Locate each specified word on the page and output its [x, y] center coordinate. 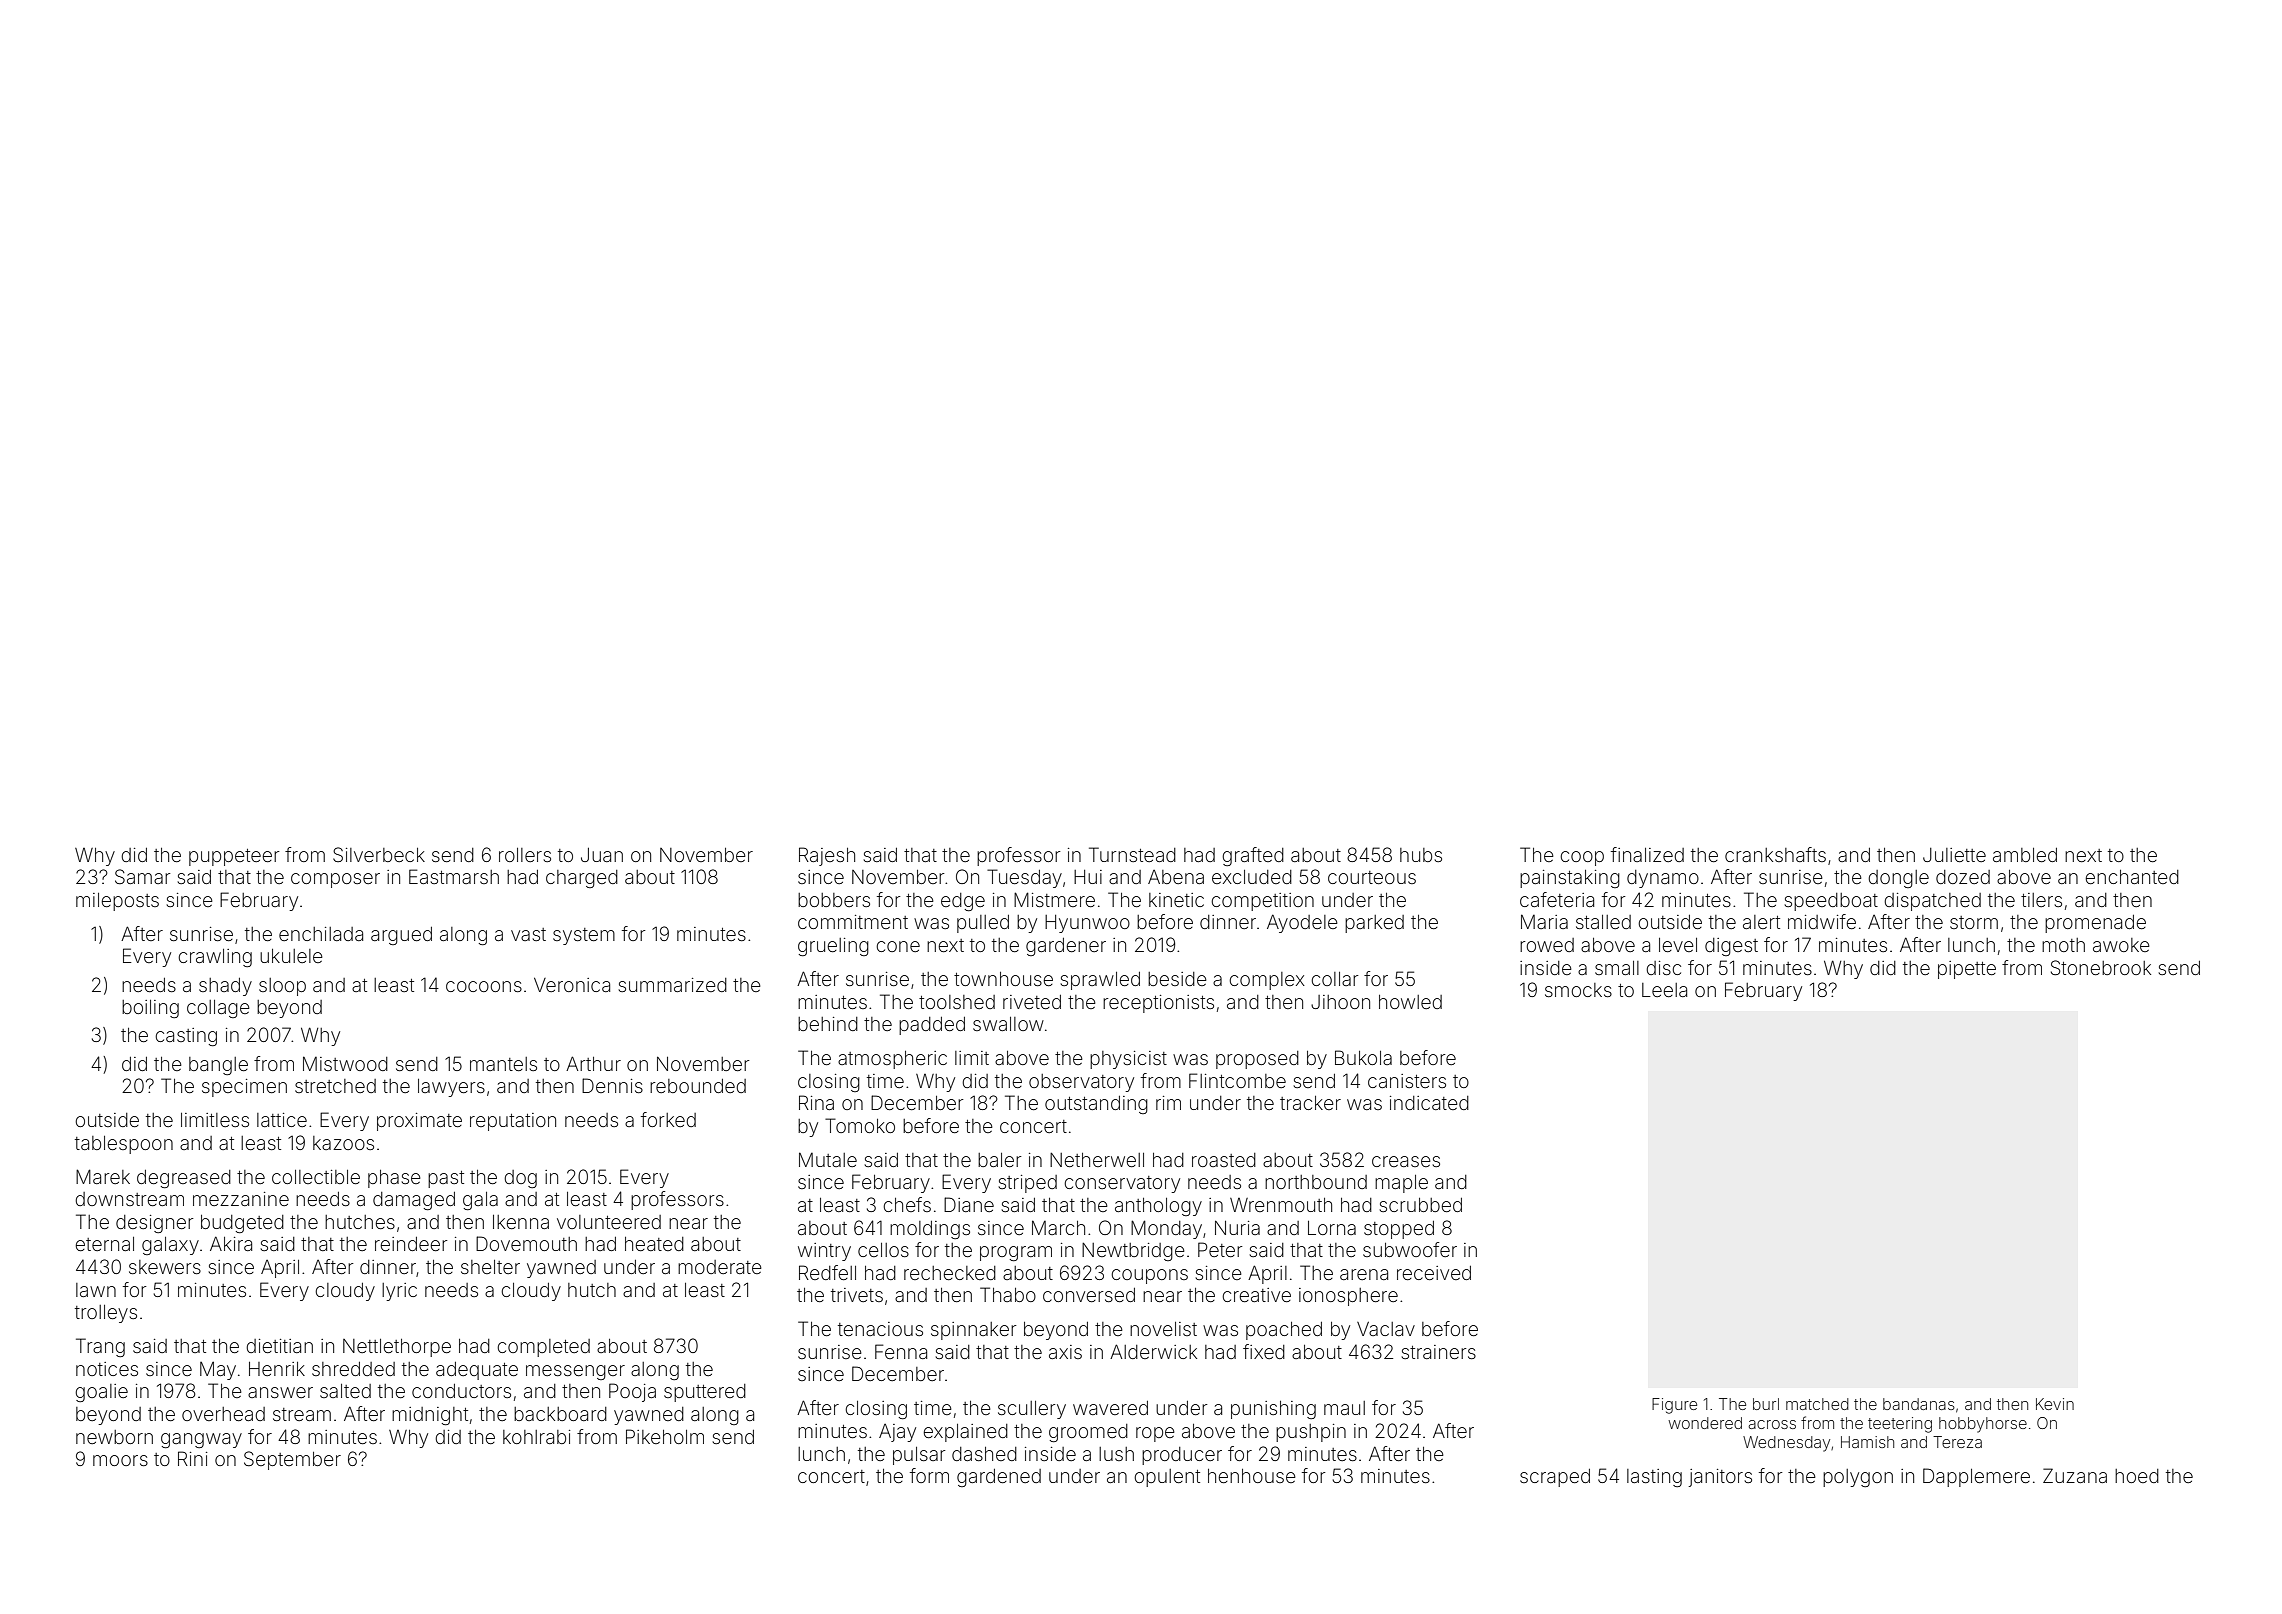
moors [120, 1460]
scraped [1555, 1478]
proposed [1257, 1060]
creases [1406, 1161]
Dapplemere [1976, 1477]
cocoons [484, 986]
